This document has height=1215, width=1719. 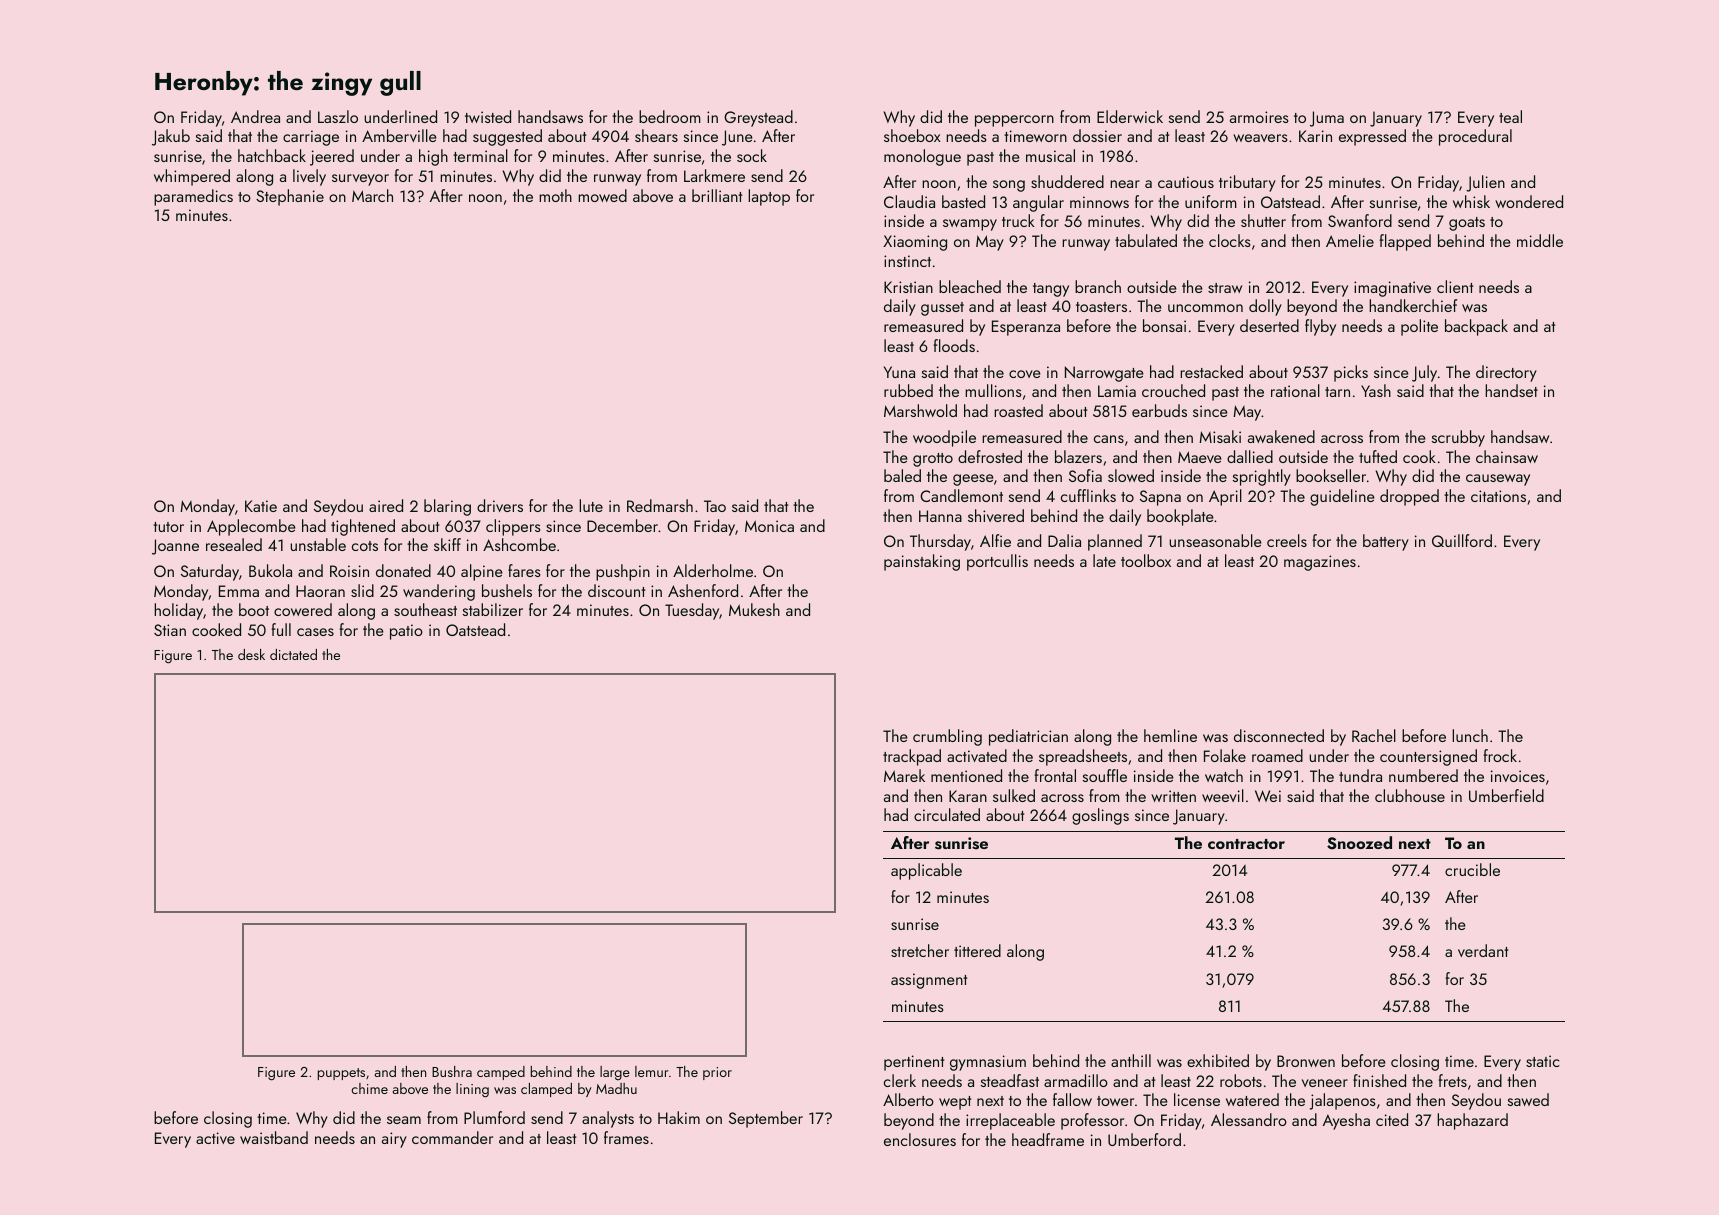 I want to click on active, so click(x=215, y=1138).
